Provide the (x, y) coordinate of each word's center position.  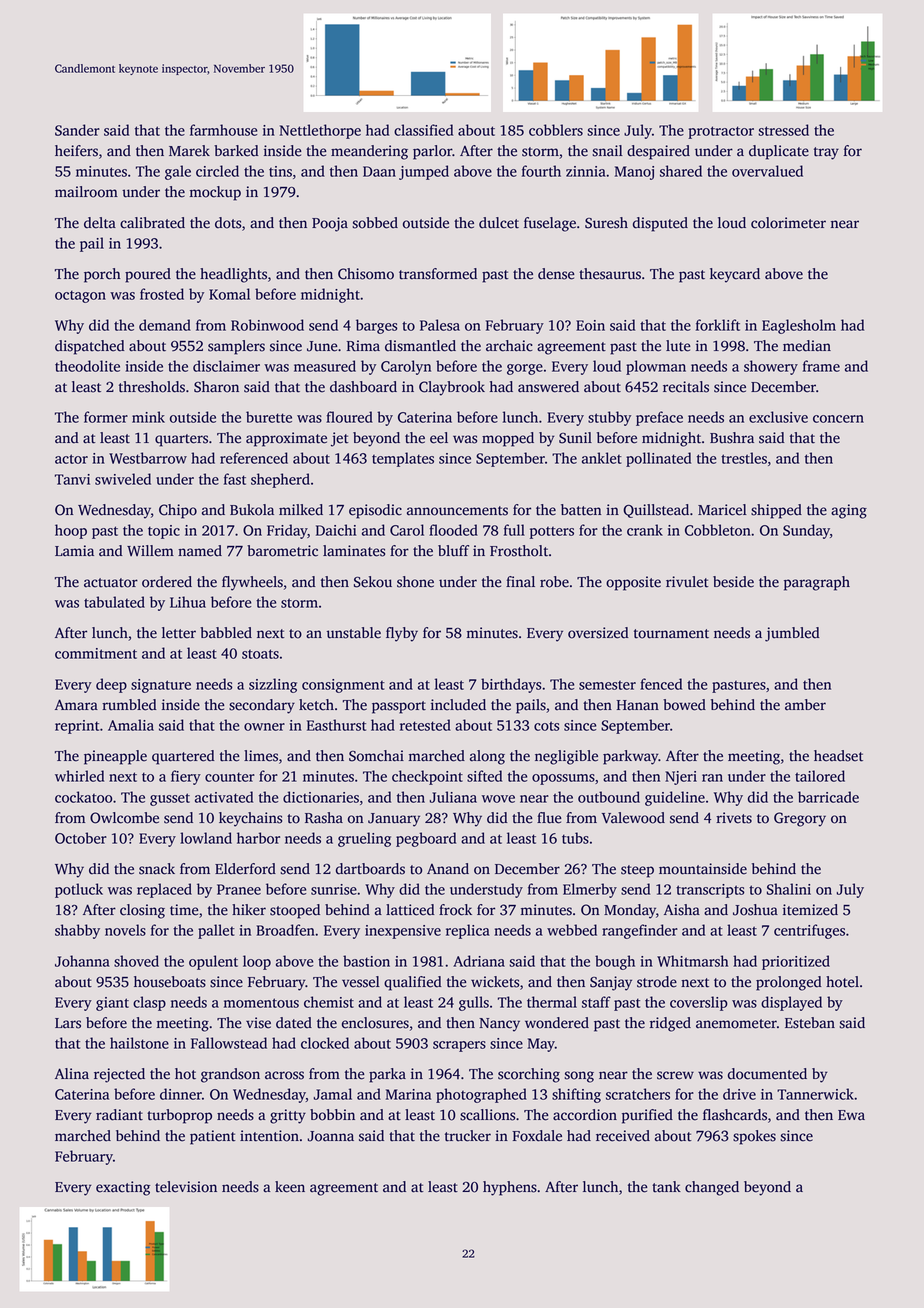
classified (423, 130)
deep (111, 685)
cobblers (556, 130)
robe (554, 582)
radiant (119, 1115)
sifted (484, 776)
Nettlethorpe (320, 131)
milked (301, 510)
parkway (630, 757)
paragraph (817, 583)
